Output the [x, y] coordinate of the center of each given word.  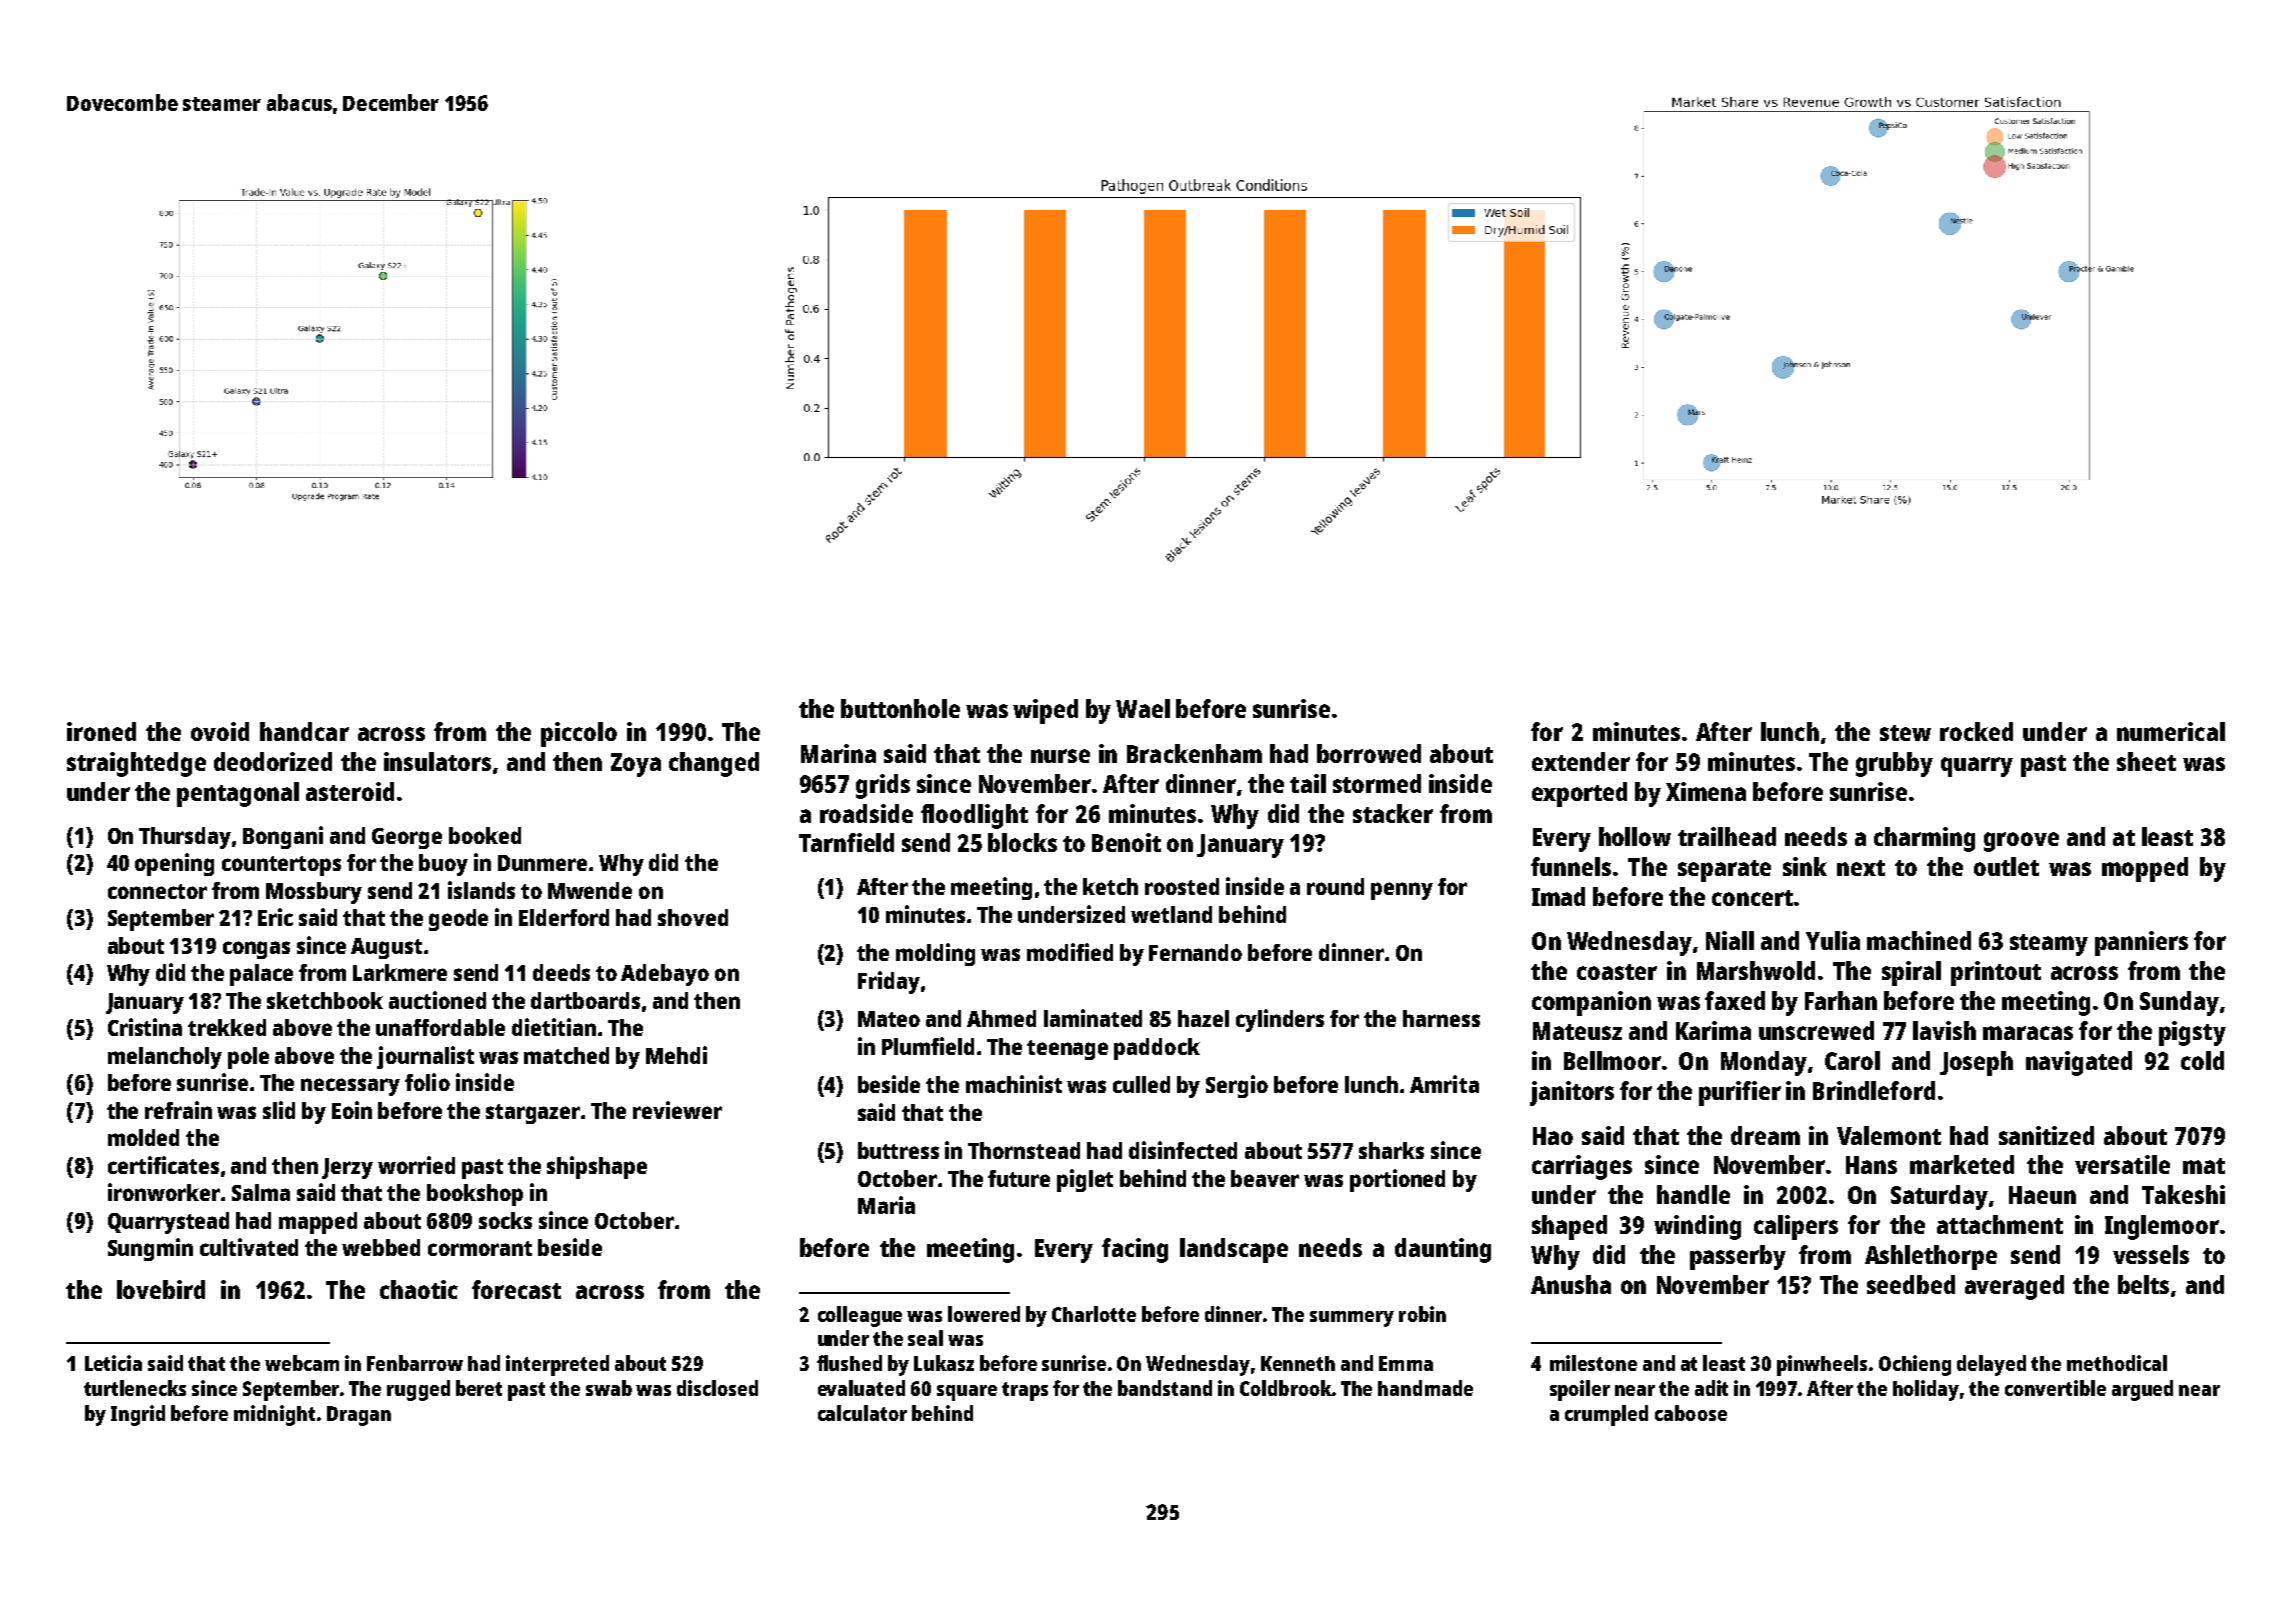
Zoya [636, 765]
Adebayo [665, 975]
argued [2142, 1390]
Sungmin [150, 1249]
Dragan [359, 1416]
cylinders [1280, 1020]
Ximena [1706, 791]
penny [1402, 891]
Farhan [1841, 1000]
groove [2021, 842]
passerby [1738, 1257]
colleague [860, 1316]
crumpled [1606, 1415]
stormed [1377, 783]
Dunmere [542, 863]
